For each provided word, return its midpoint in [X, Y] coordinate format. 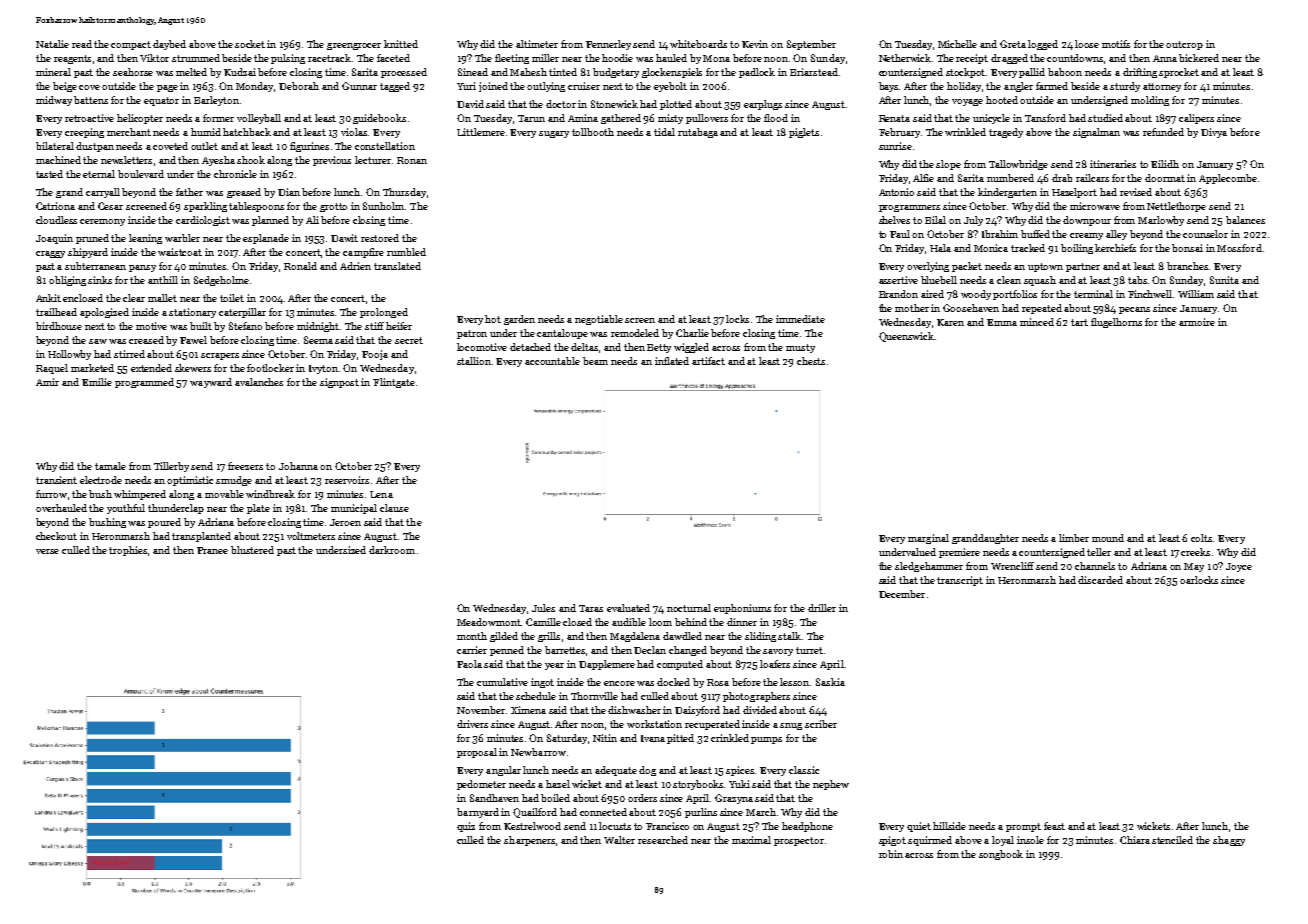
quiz [466, 827]
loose [1087, 44]
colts [1201, 538]
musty [800, 348]
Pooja [375, 355]
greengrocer [354, 46]
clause [394, 508]
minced [1037, 322]
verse [47, 551]
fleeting [512, 59]
